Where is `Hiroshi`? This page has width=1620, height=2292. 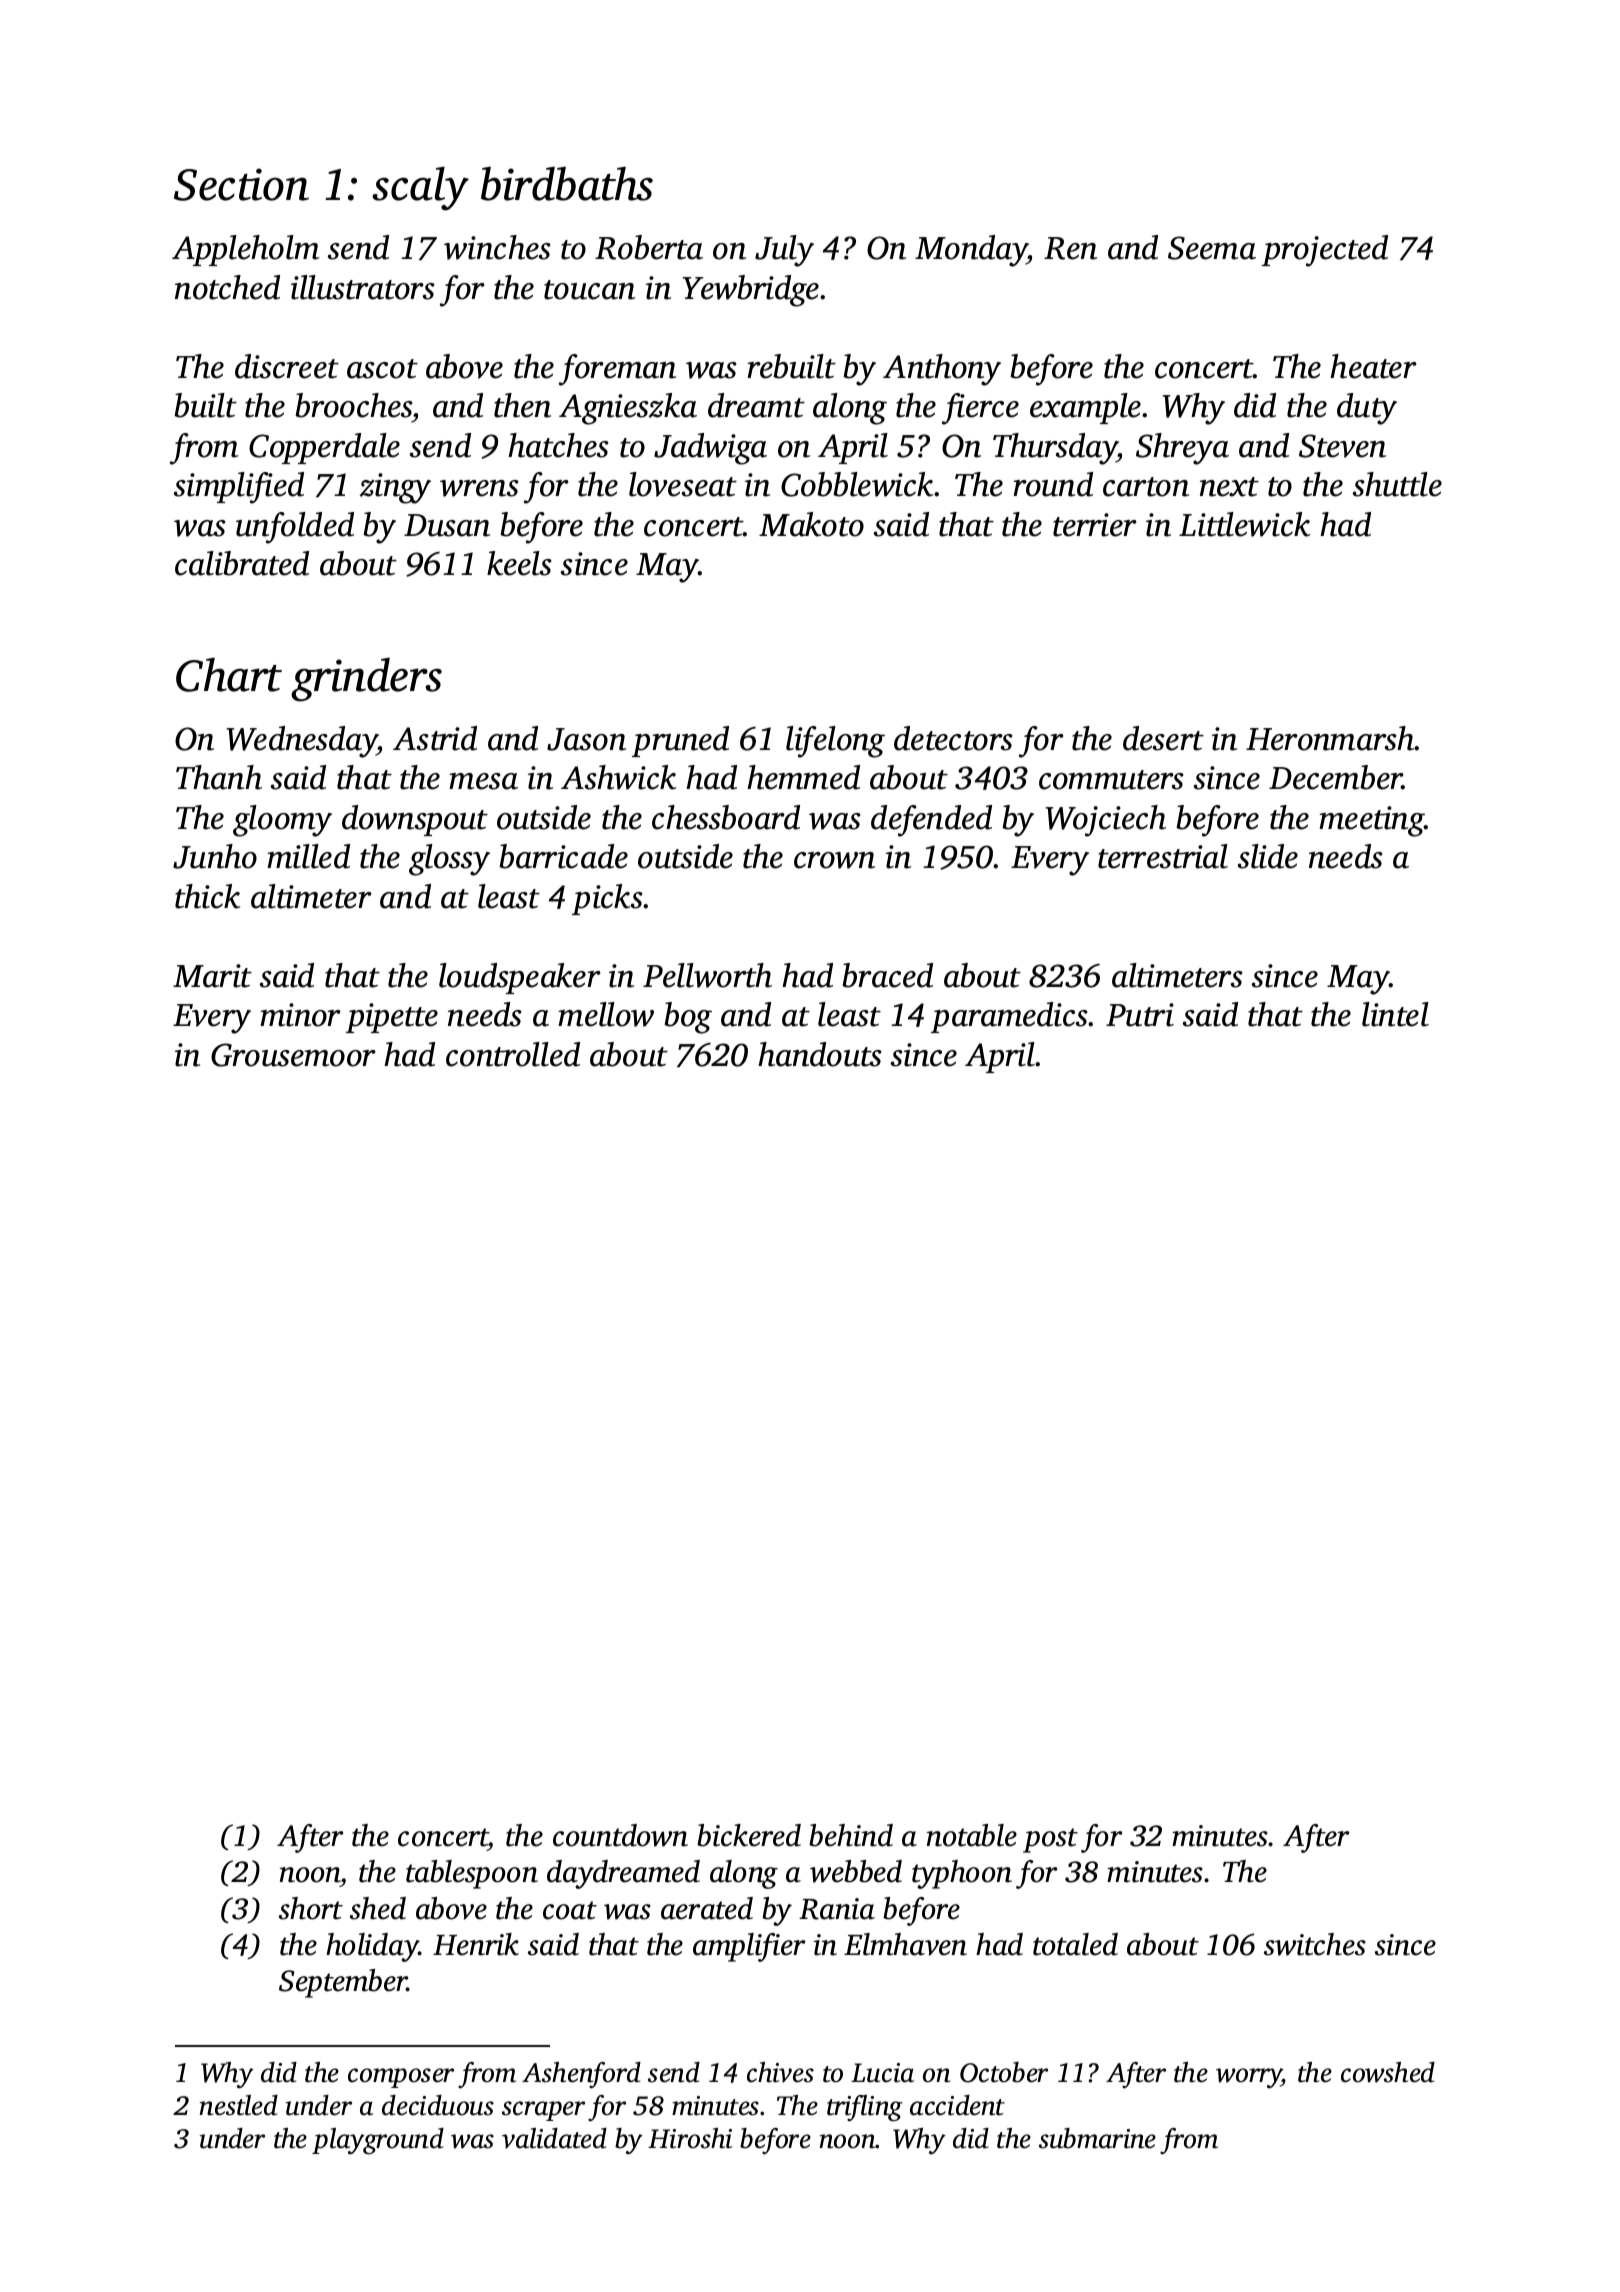 Hiroshi is located at coordinates (690, 2138).
